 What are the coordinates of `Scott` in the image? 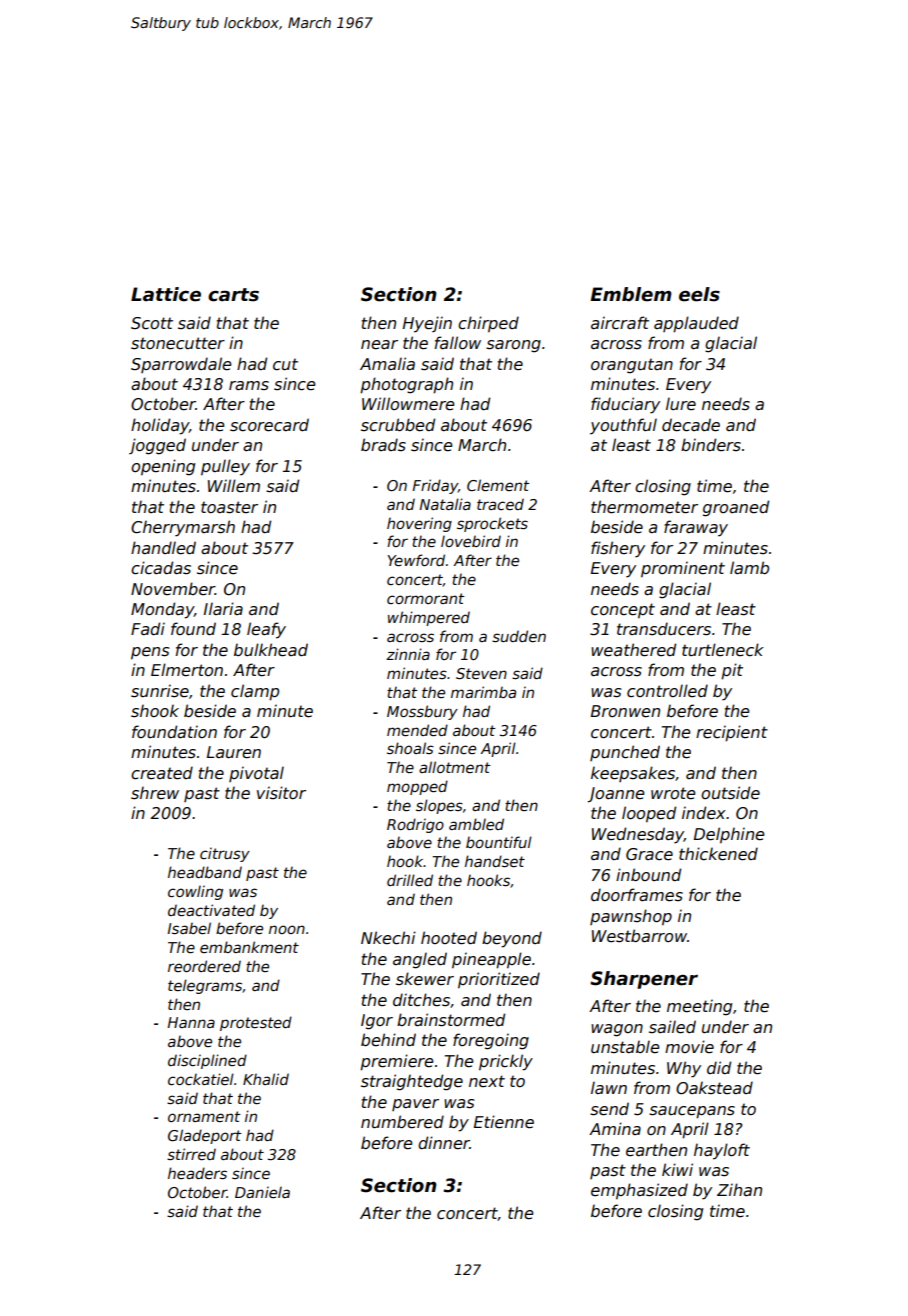 It's located at (152, 323).
